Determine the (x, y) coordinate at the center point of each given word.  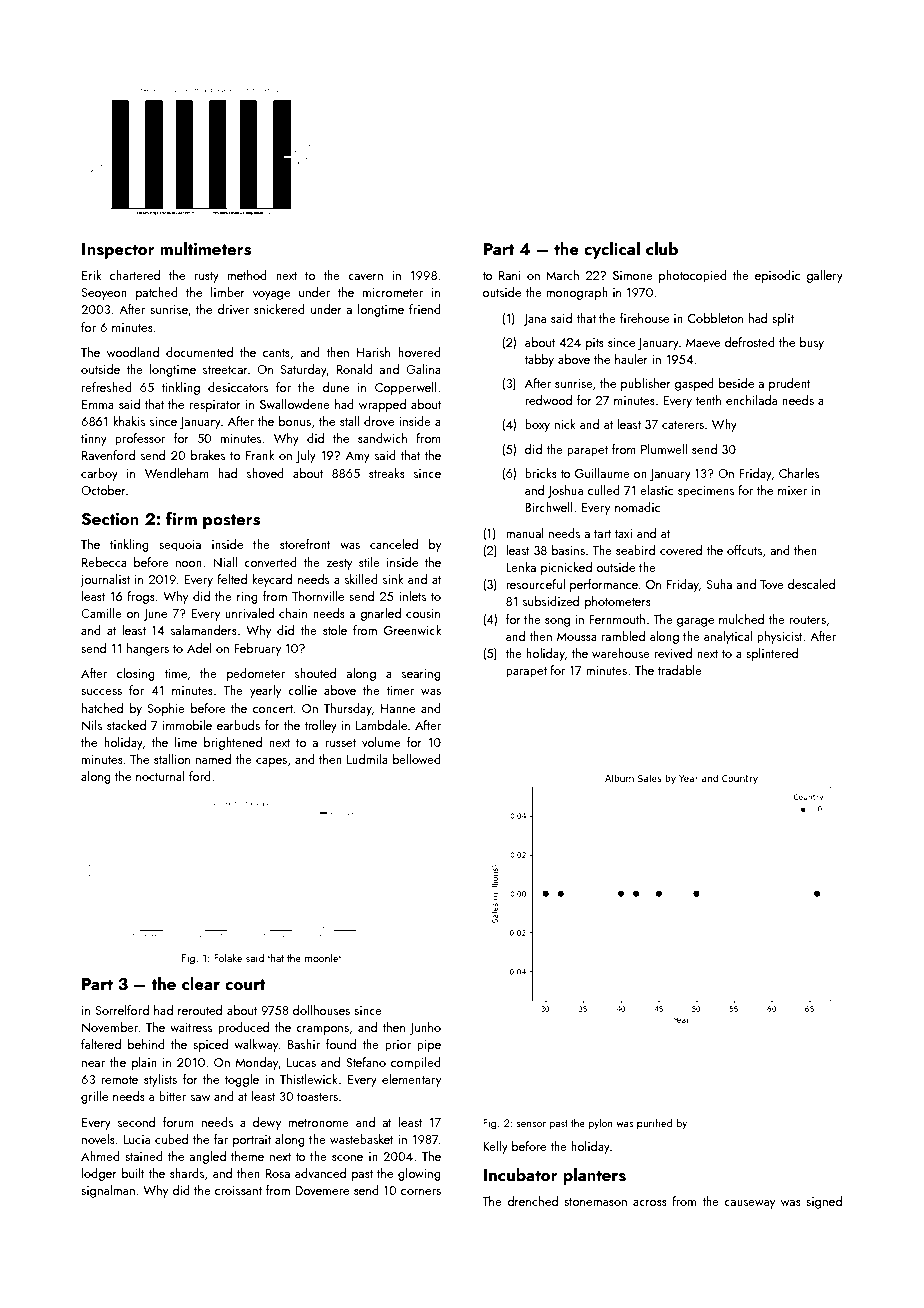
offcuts (744, 550)
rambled (623, 636)
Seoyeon (104, 294)
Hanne (398, 708)
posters (231, 521)
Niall (225, 562)
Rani (510, 275)
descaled (811, 584)
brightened (233, 743)
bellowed (417, 759)
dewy (267, 1123)
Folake (228, 957)
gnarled (380, 614)
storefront (305, 544)
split (783, 319)
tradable (680, 670)
